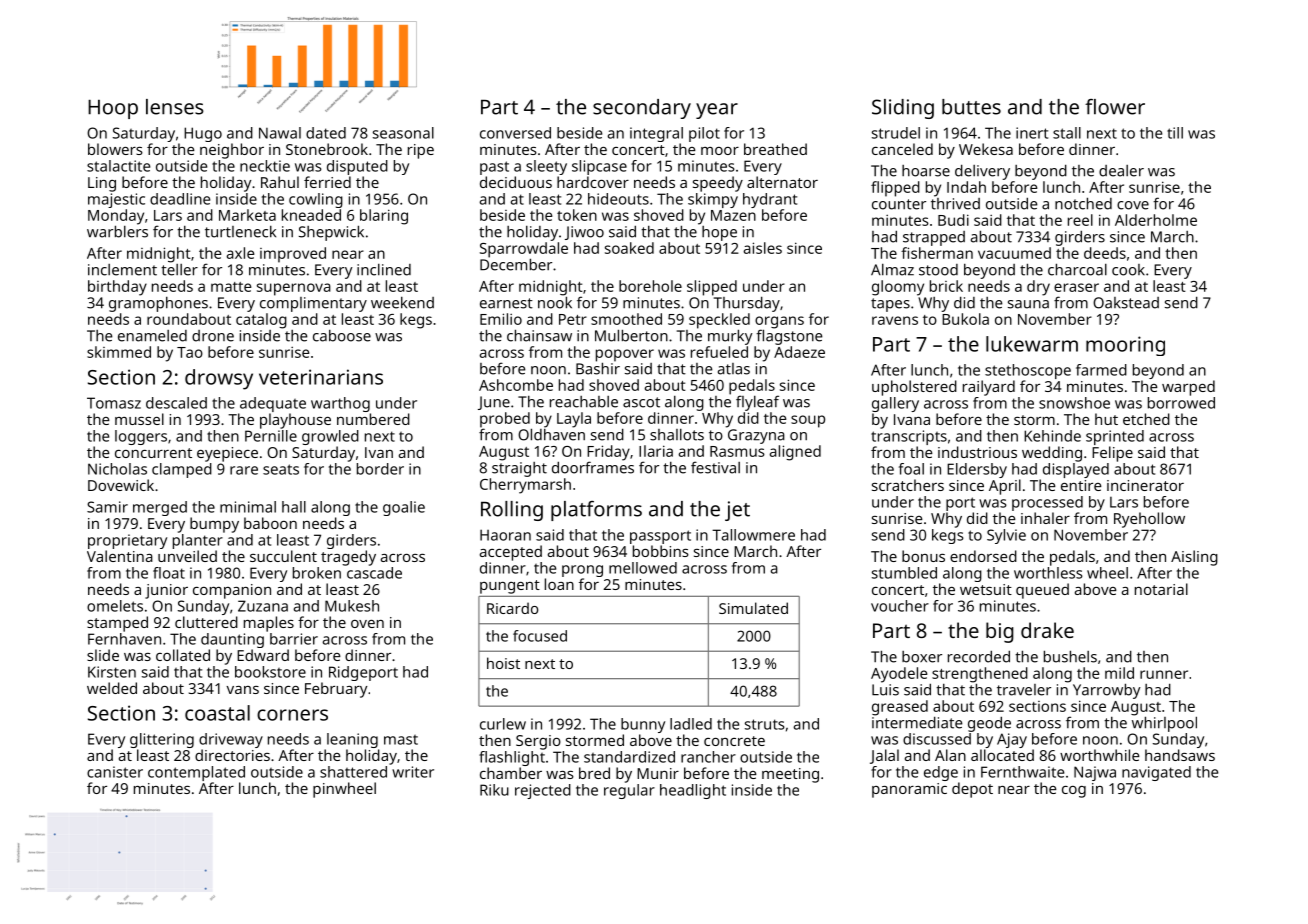  I want to click on slipcase, so click(599, 167).
